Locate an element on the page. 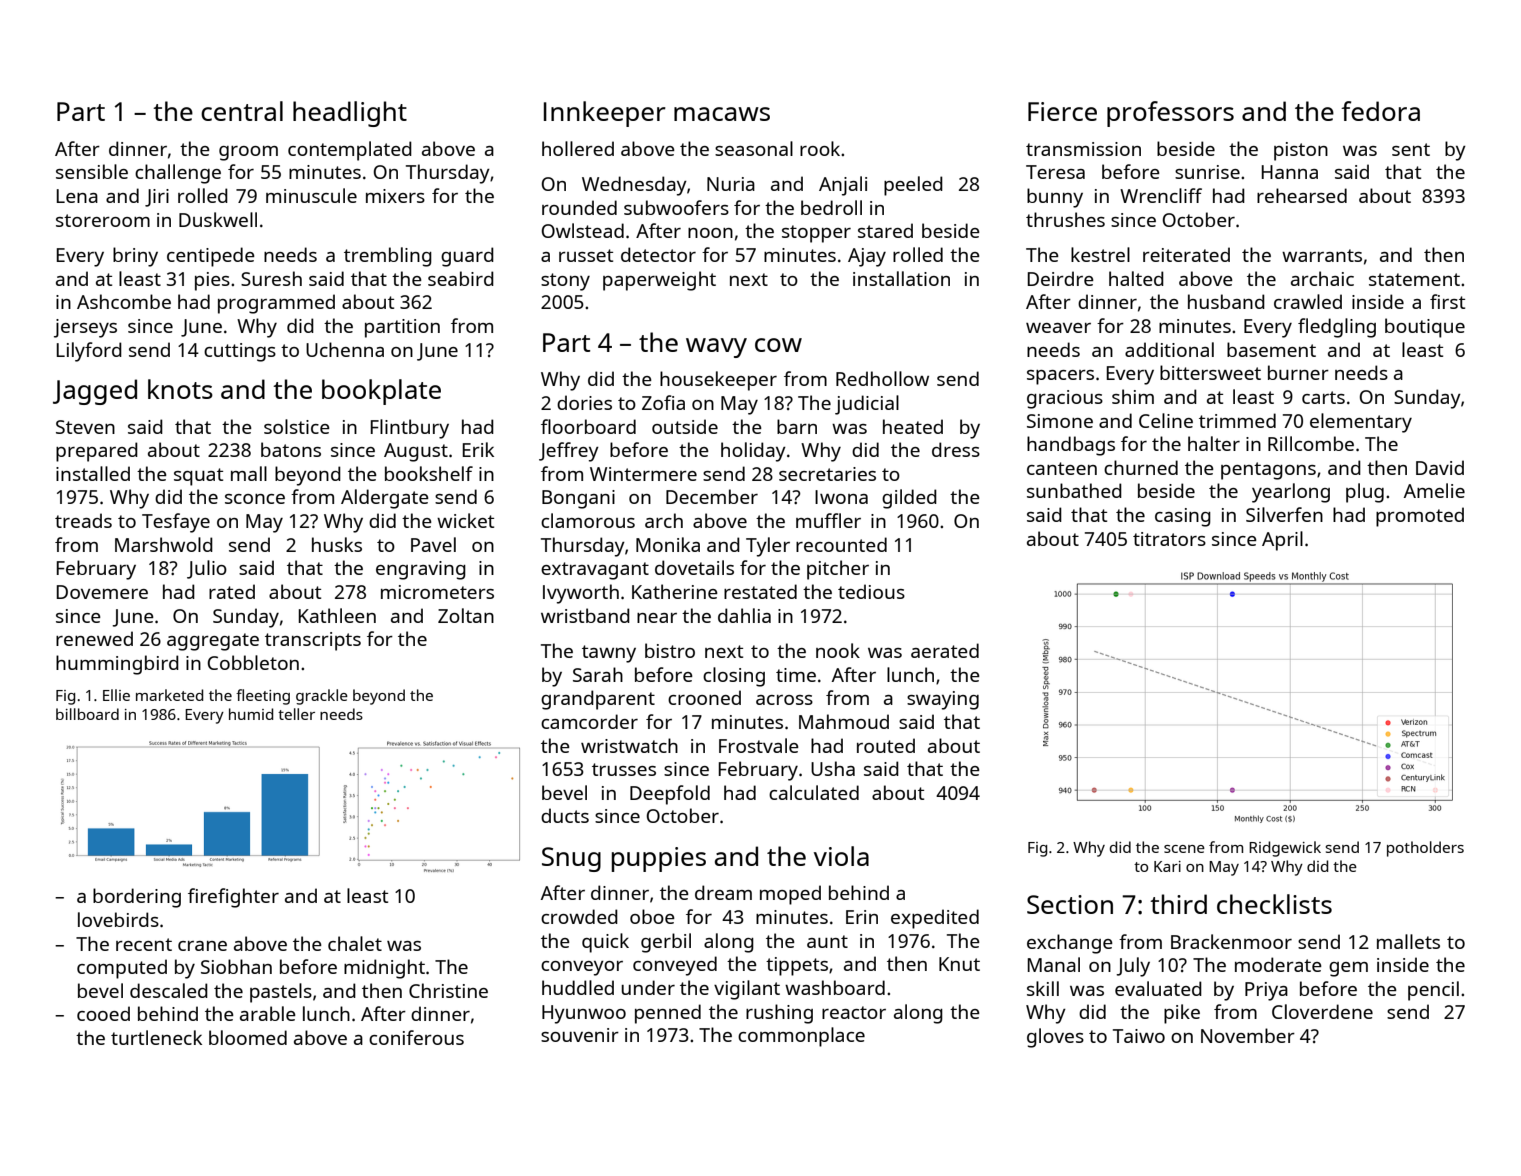 This document has width=1521, height=1176. swaying is located at coordinates (943, 700).
